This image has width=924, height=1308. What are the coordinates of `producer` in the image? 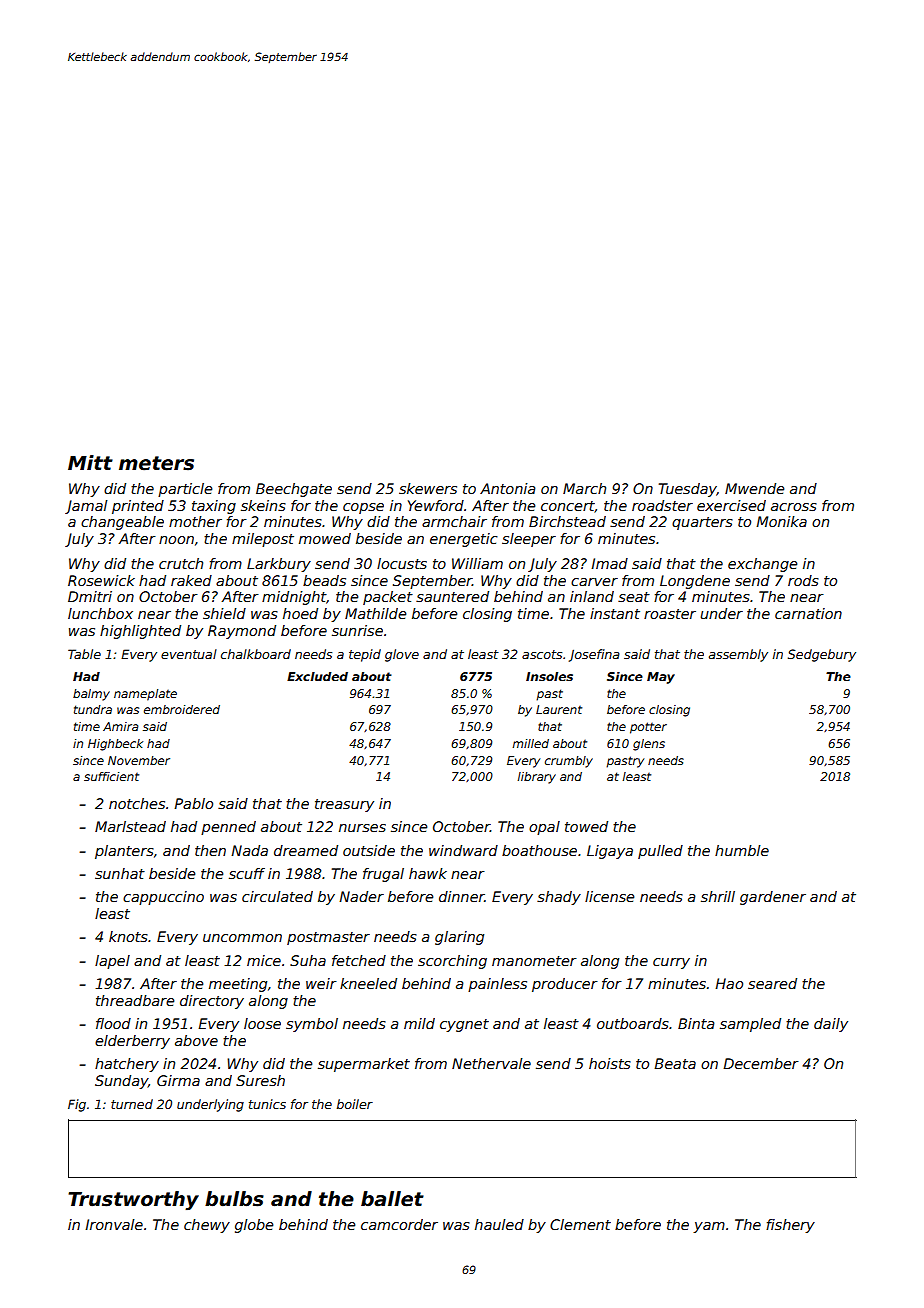 It's located at (565, 985).
